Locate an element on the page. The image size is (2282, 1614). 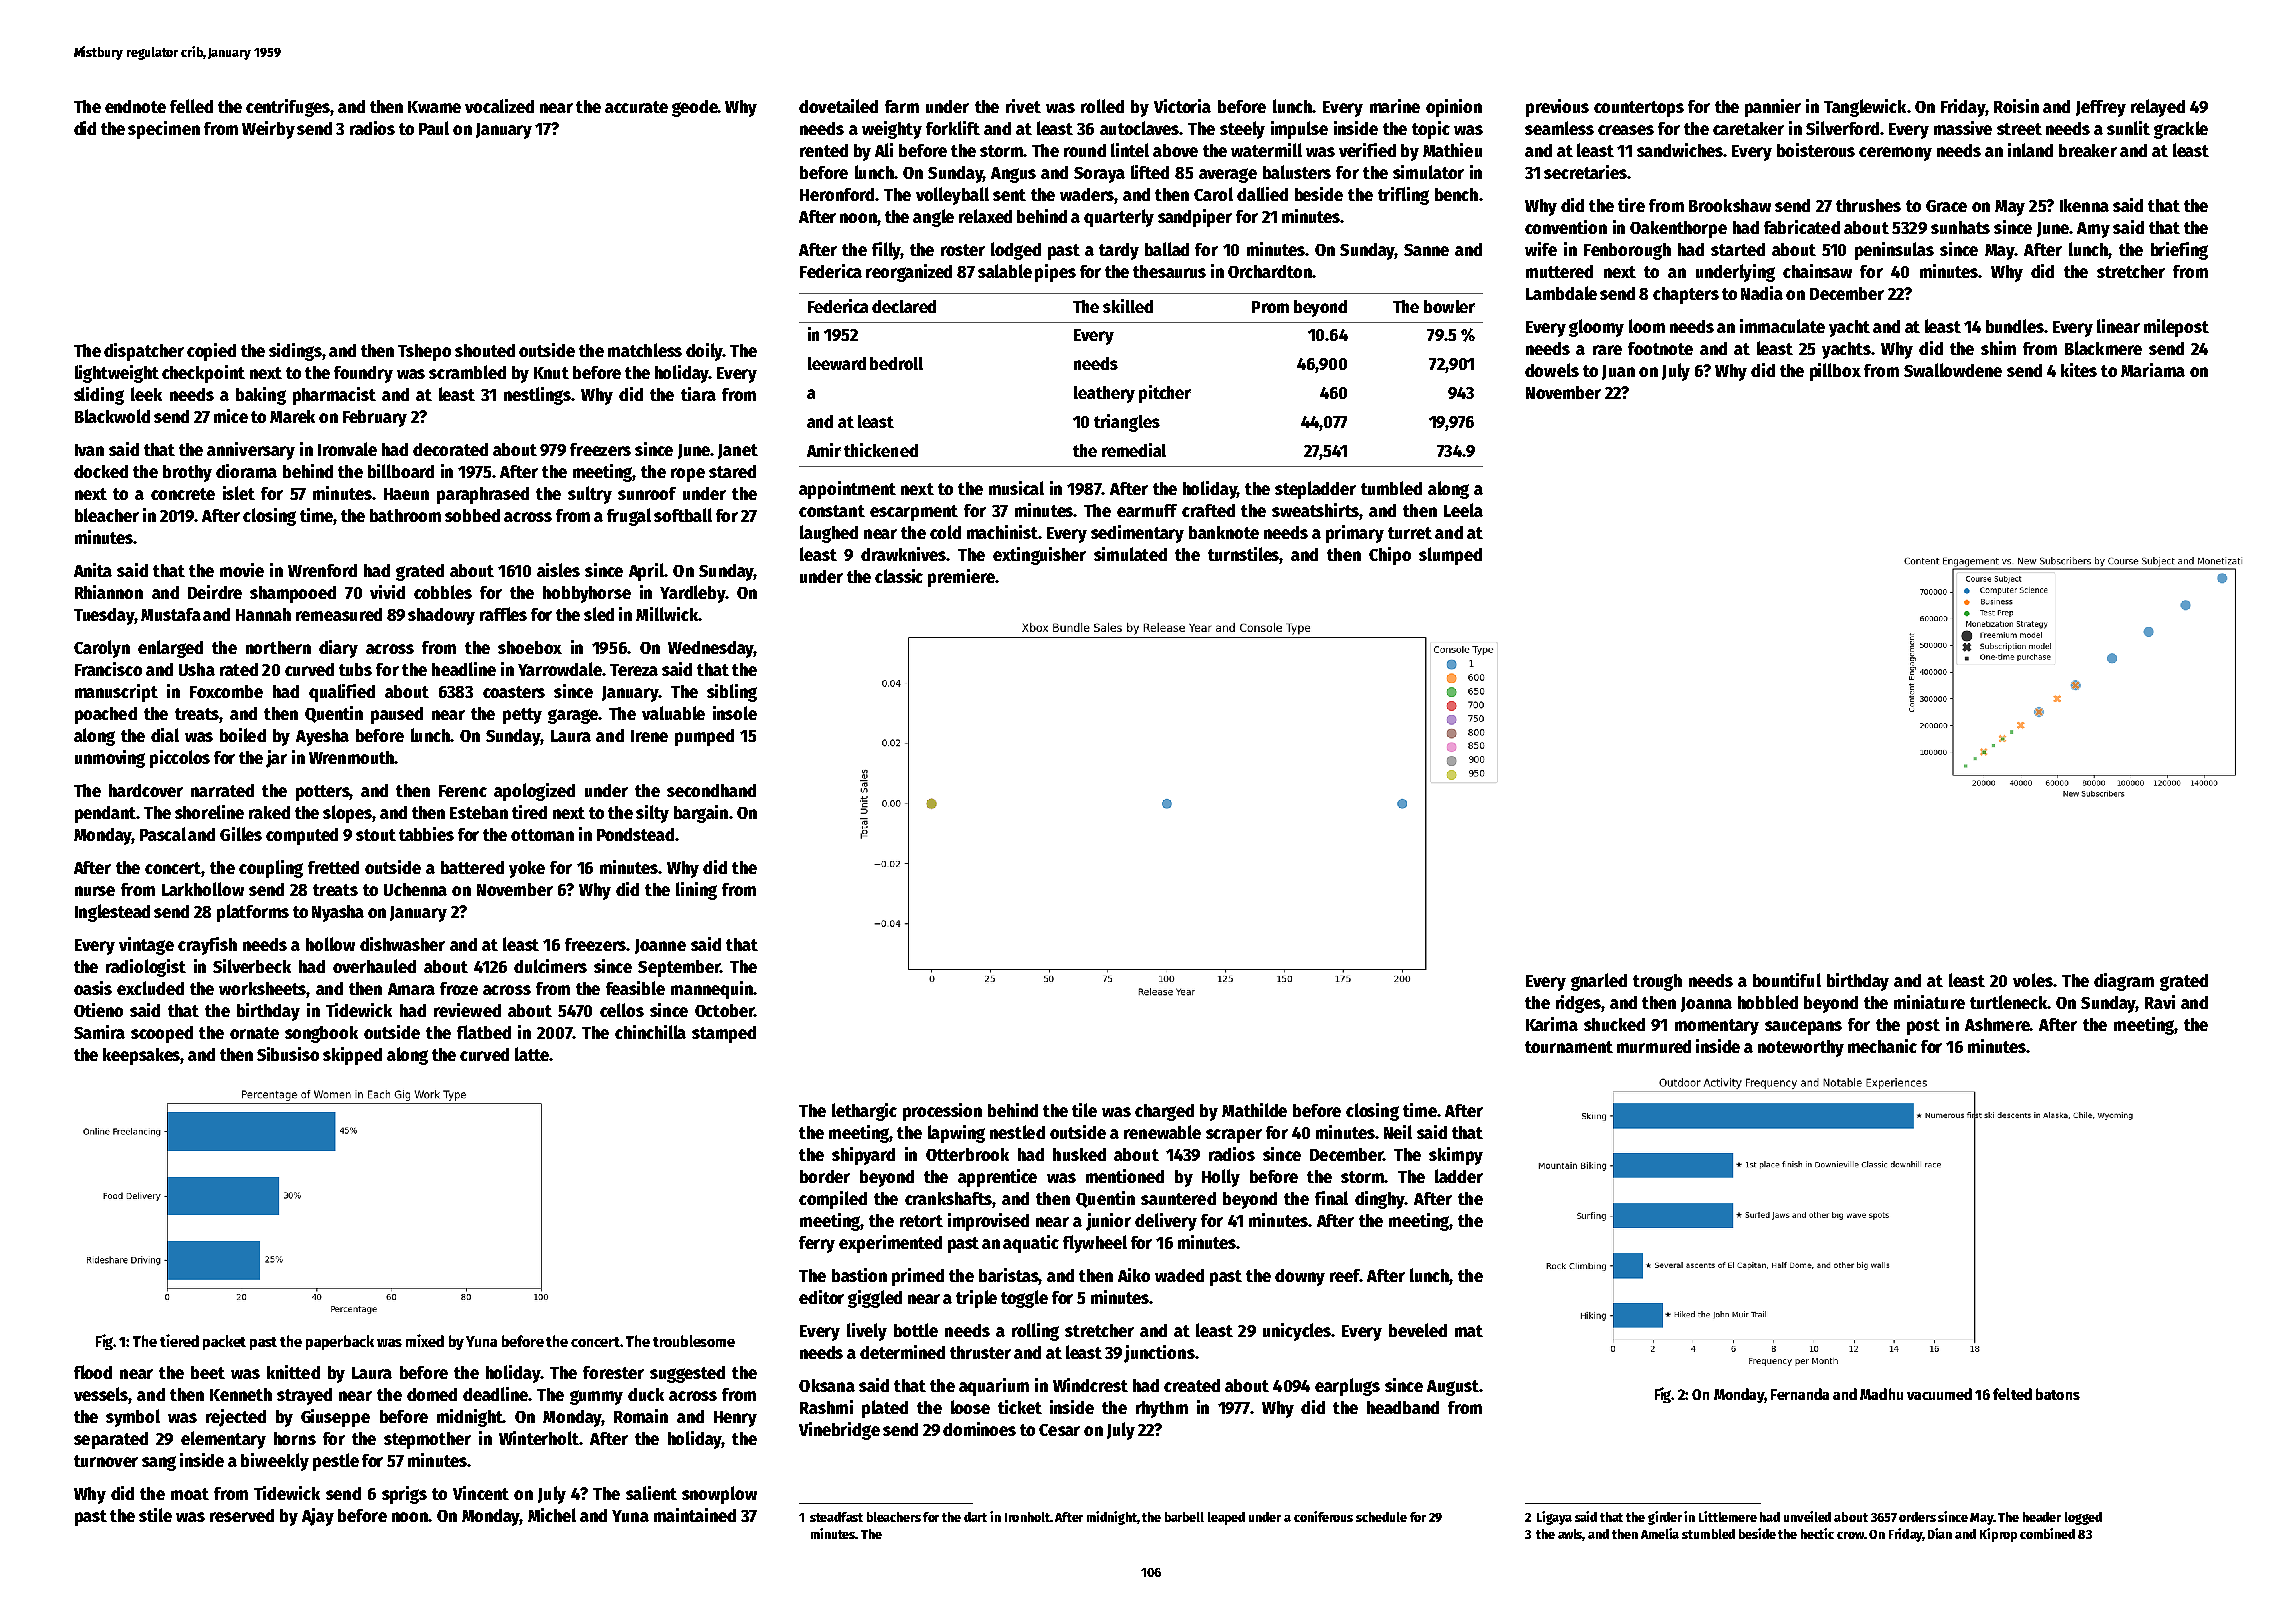
trough is located at coordinates (1657, 982).
